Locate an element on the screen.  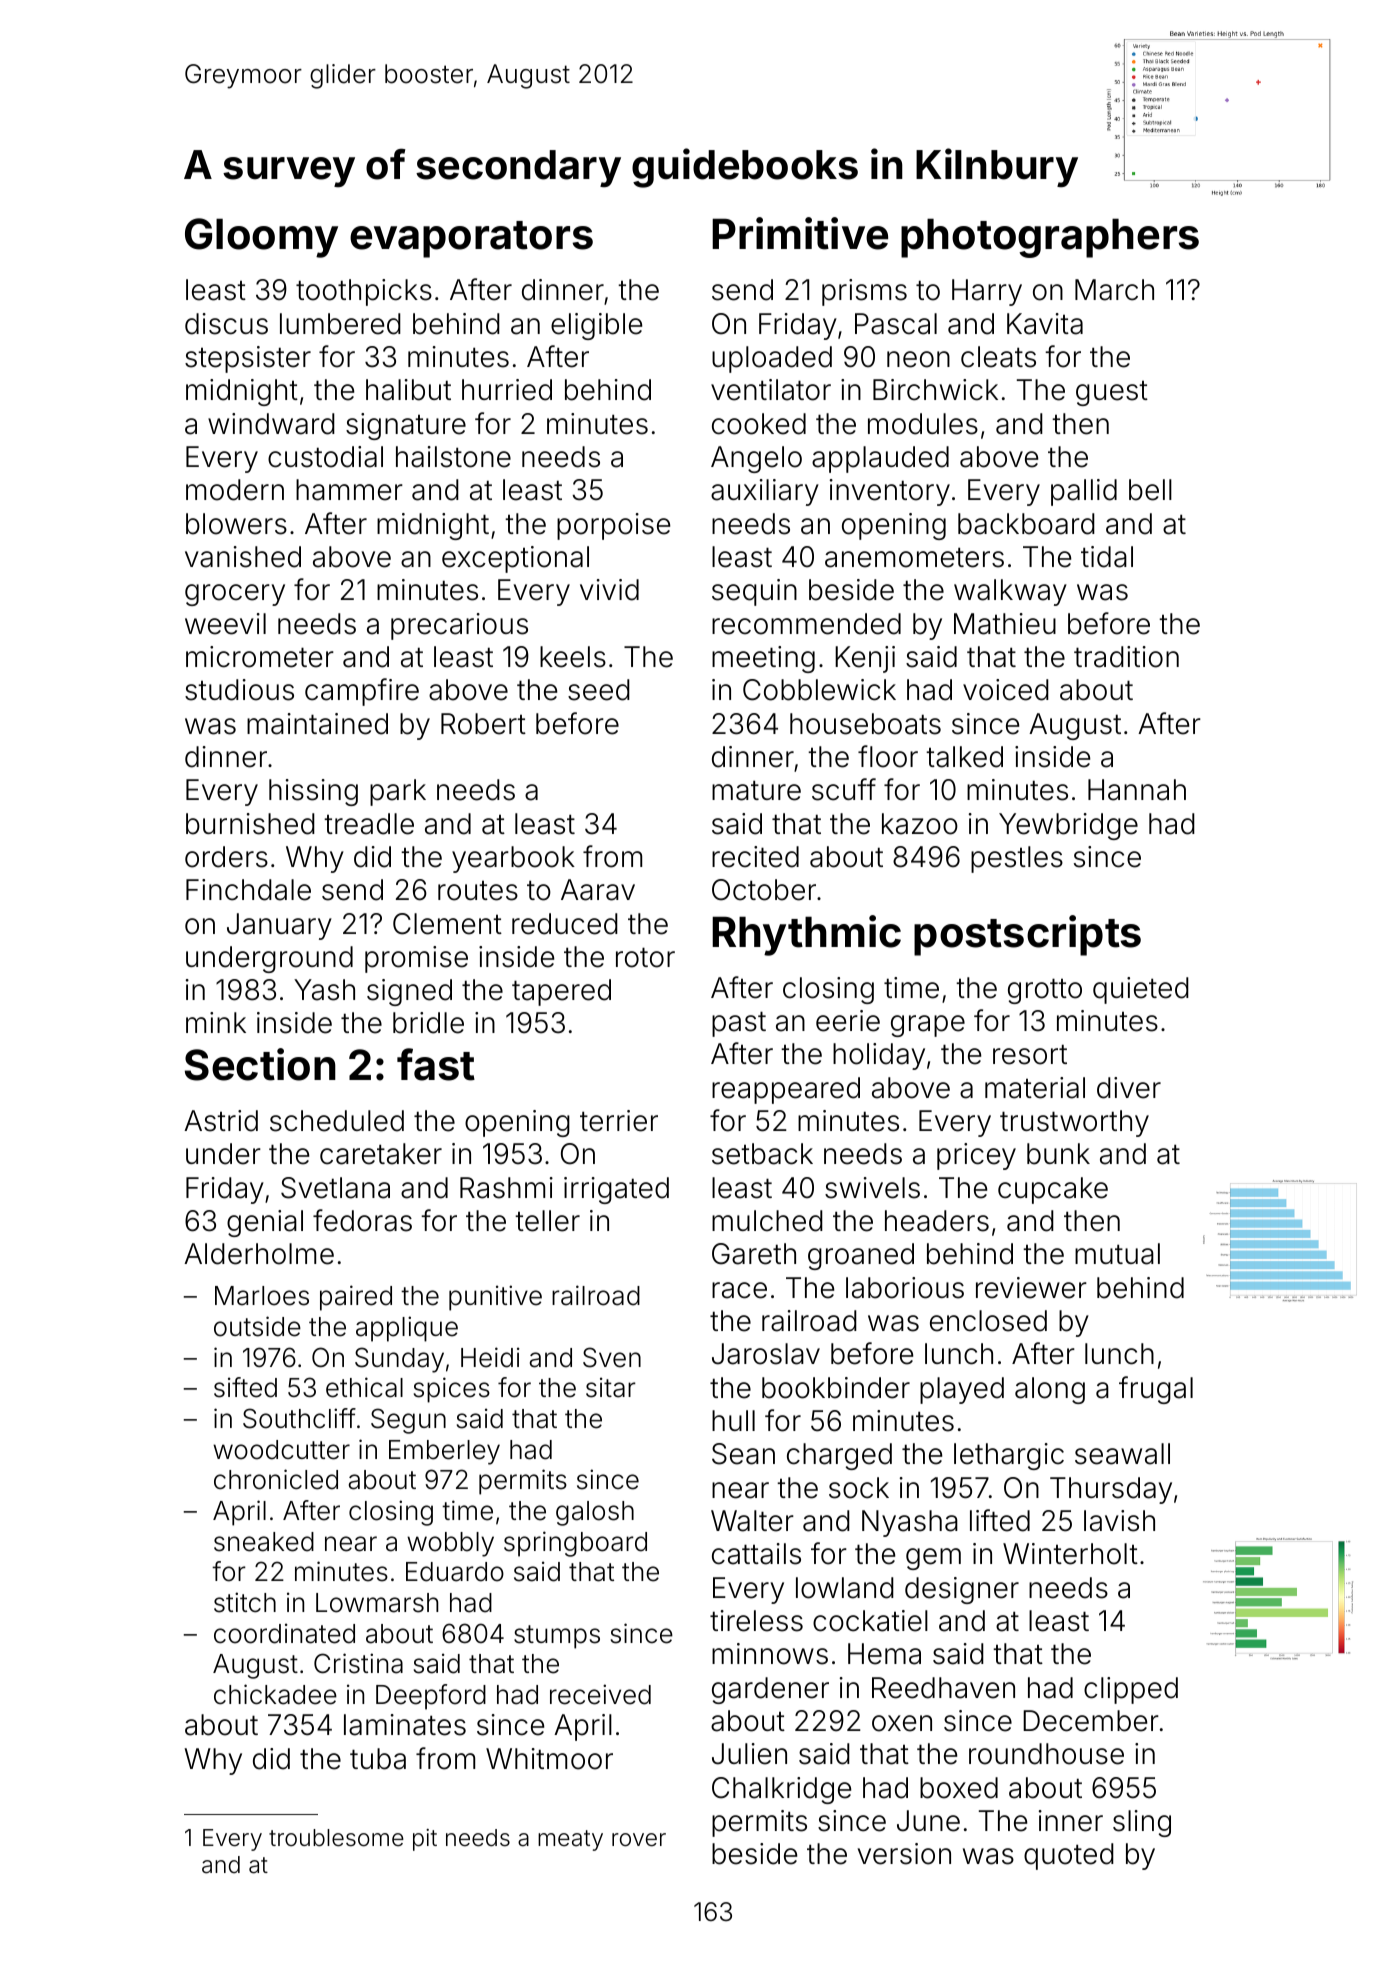
windward is located at coordinates (271, 424).
